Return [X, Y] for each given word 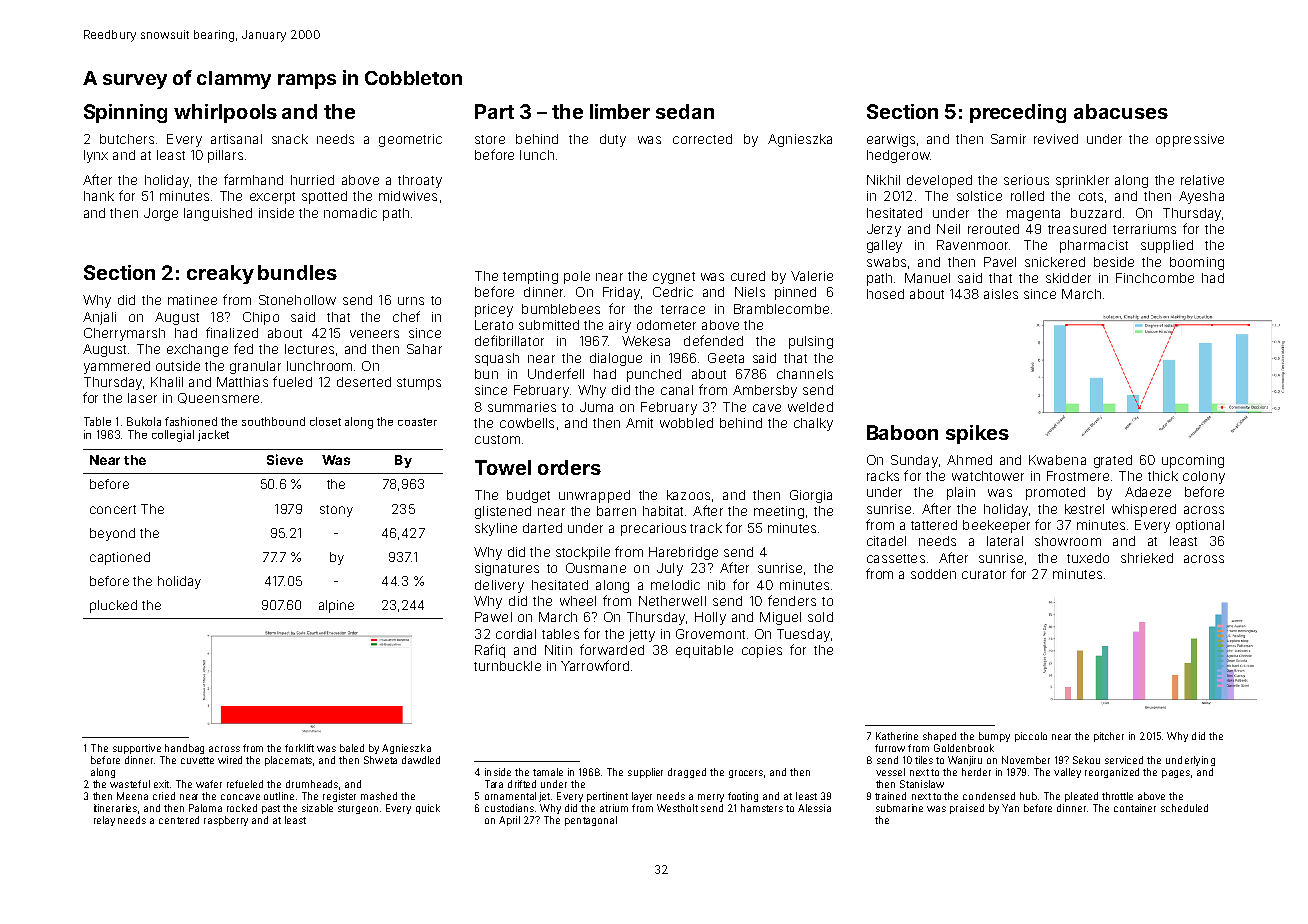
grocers [746, 774]
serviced [1124, 760]
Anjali [99, 318]
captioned [120, 558]
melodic [675, 585]
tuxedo [1088, 558]
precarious [653, 529]
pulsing [811, 342]
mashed [379, 796]
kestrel [1084, 509]
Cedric [673, 292]
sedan [685, 111]
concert [113, 509]
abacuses [1121, 111]
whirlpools [225, 113]
